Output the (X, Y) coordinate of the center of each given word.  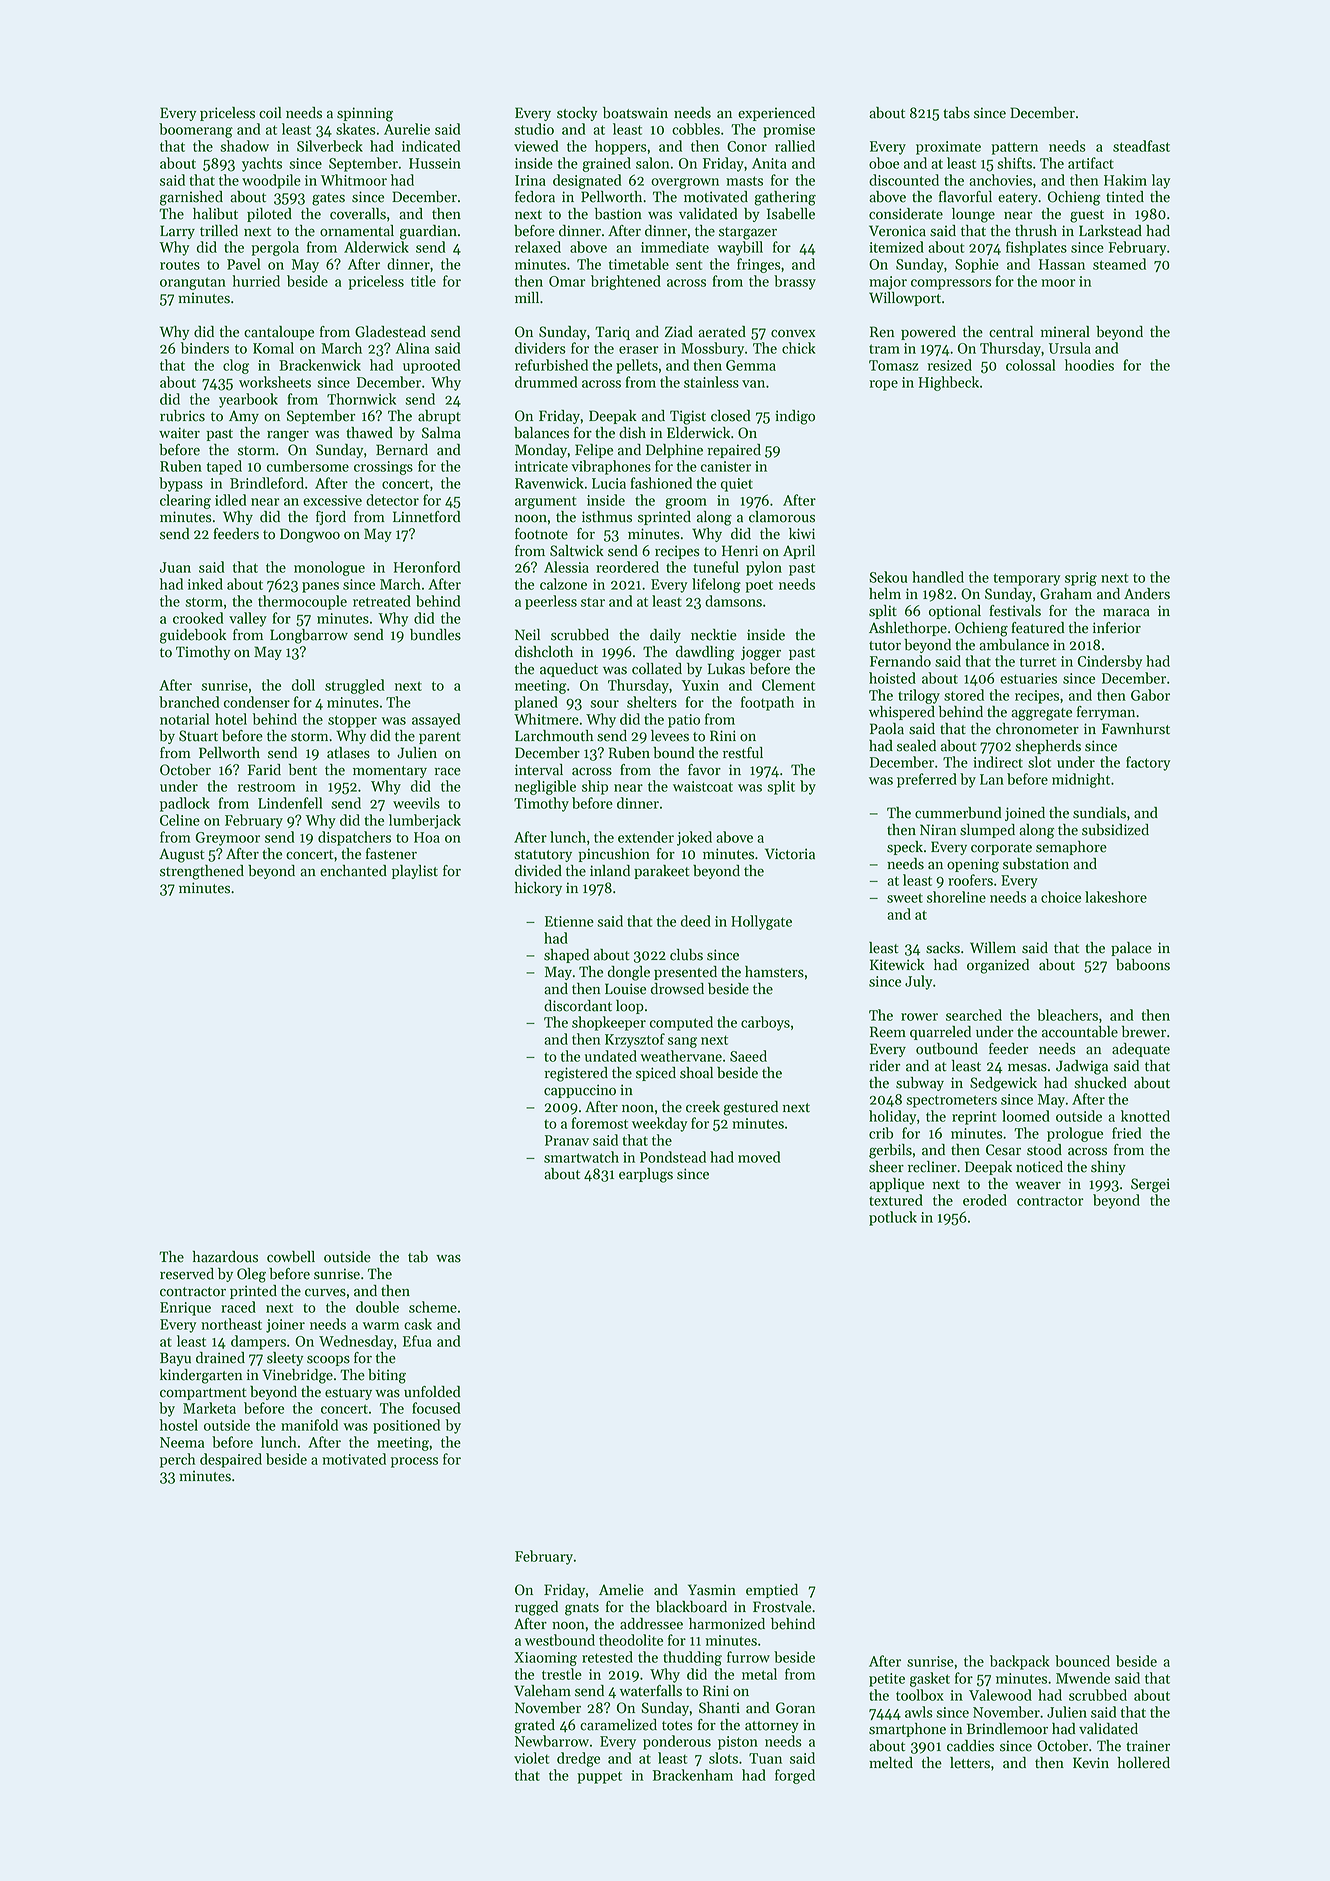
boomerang (196, 130)
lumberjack (425, 821)
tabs (956, 113)
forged (795, 1776)
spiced (656, 1074)
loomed (1026, 1116)
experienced (776, 114)
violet (531, 1758)
